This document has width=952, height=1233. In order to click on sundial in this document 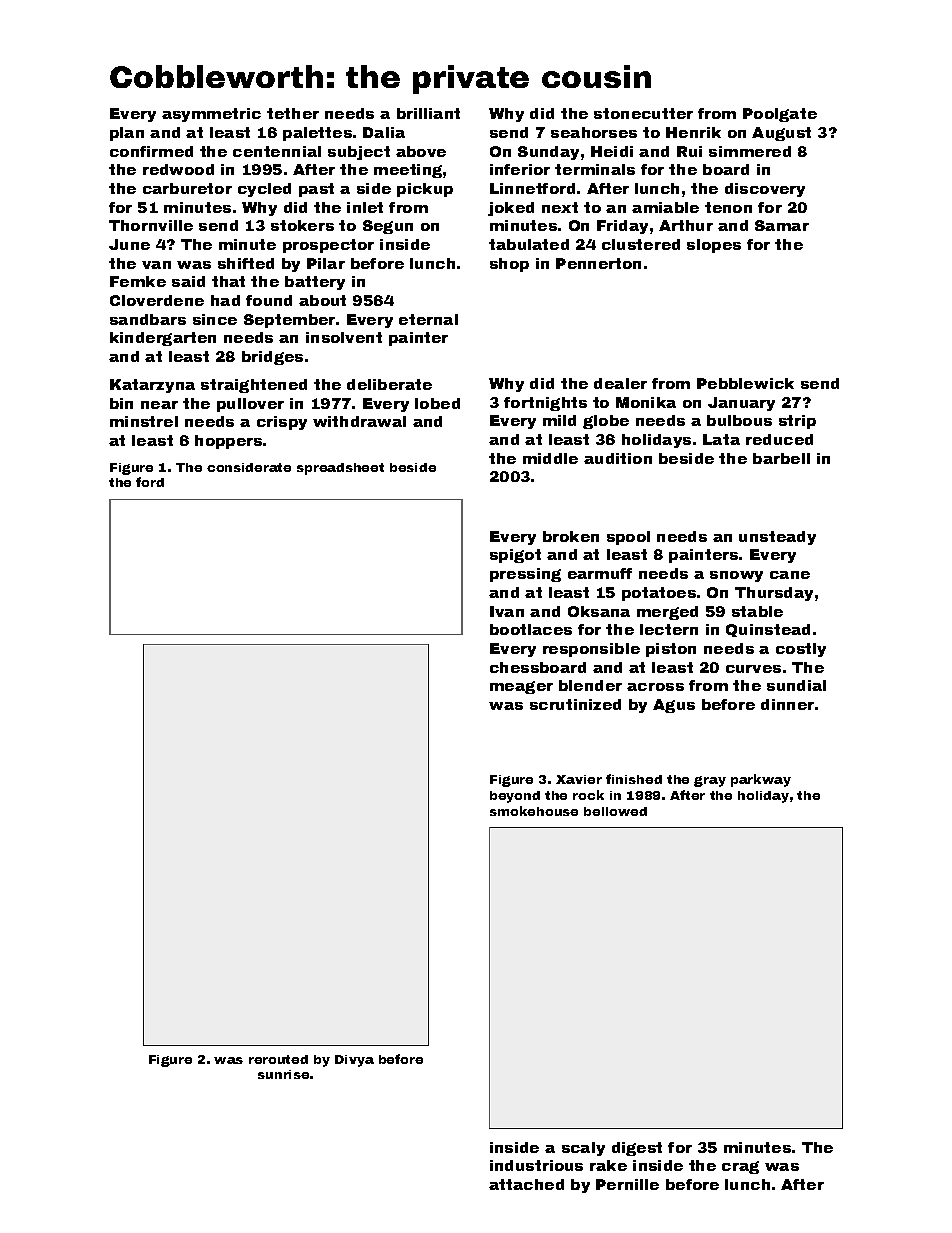, I will do `click(796, 685)`.
